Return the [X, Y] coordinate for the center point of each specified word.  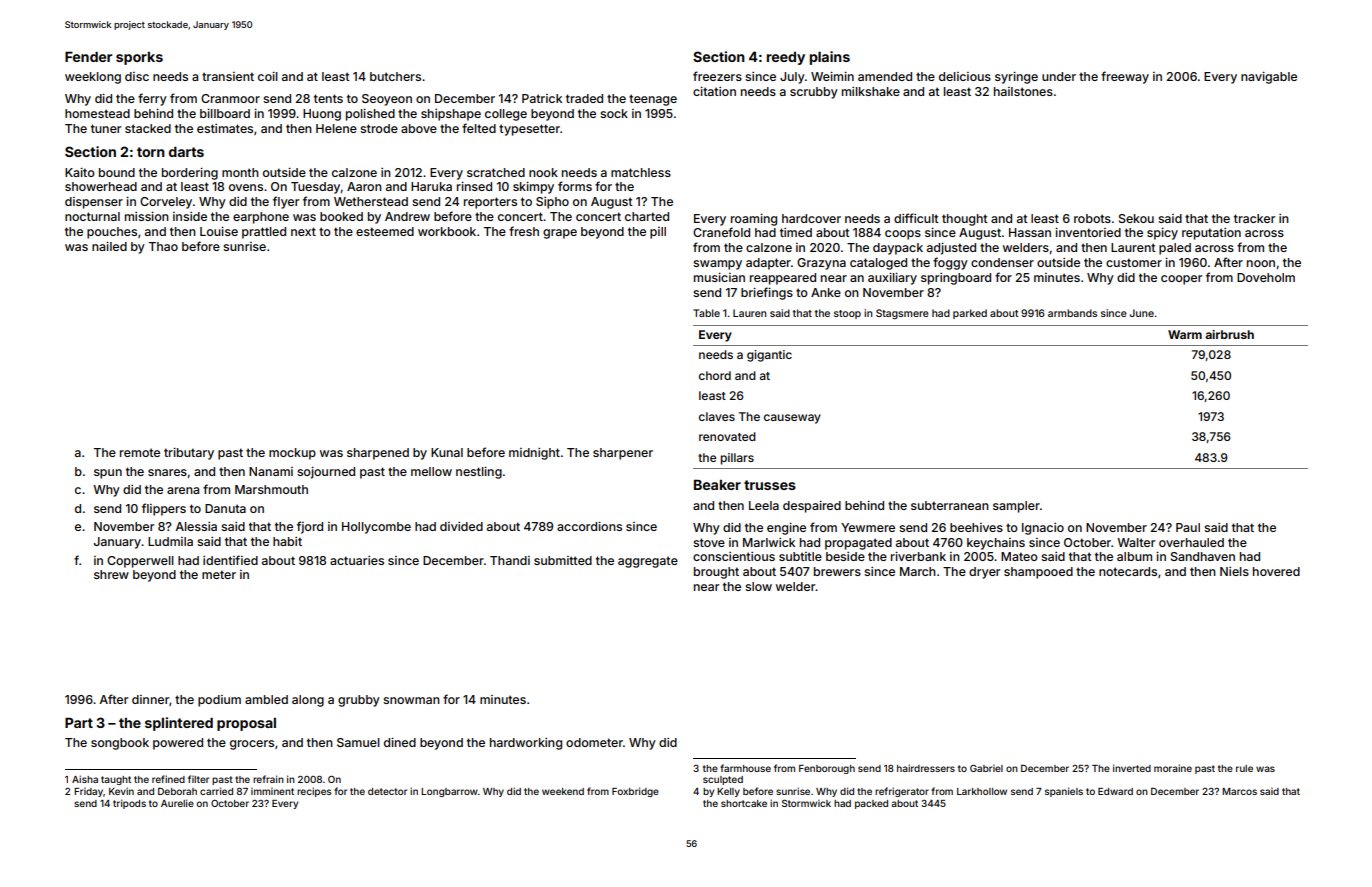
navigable [1269, 78]
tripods [129, 804]
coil [268, 76]
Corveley [166, 203]
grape [560, 234]
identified [230, 560]
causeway [792, 419]
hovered [1276, 571]
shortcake [744, 803]
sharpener [623, 454]
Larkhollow [982, 791]
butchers [395, 76]
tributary [189, 454]
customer [1134, 262]
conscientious [734, 556]
